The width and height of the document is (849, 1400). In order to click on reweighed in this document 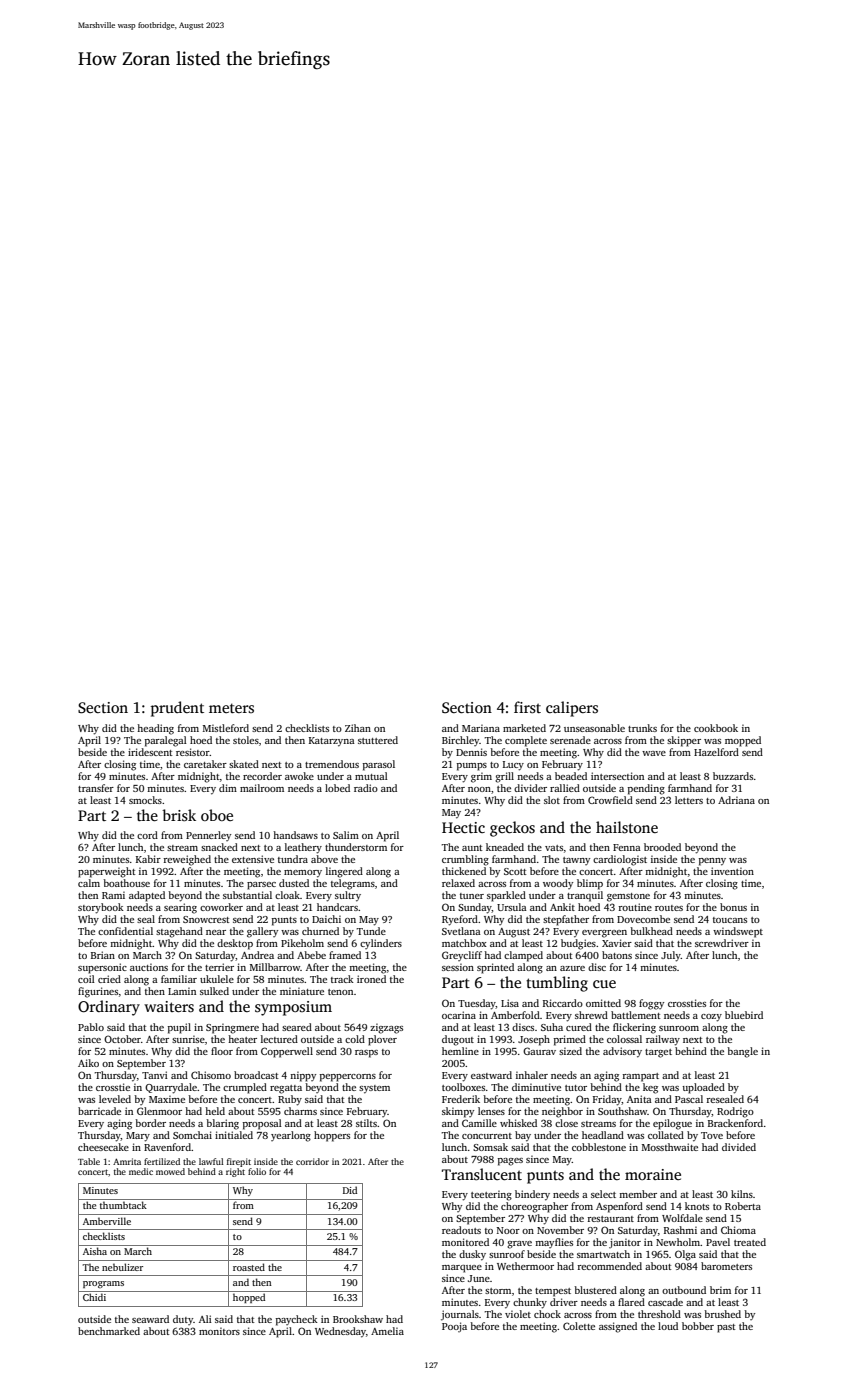, I will do `click(187, 860)`.
